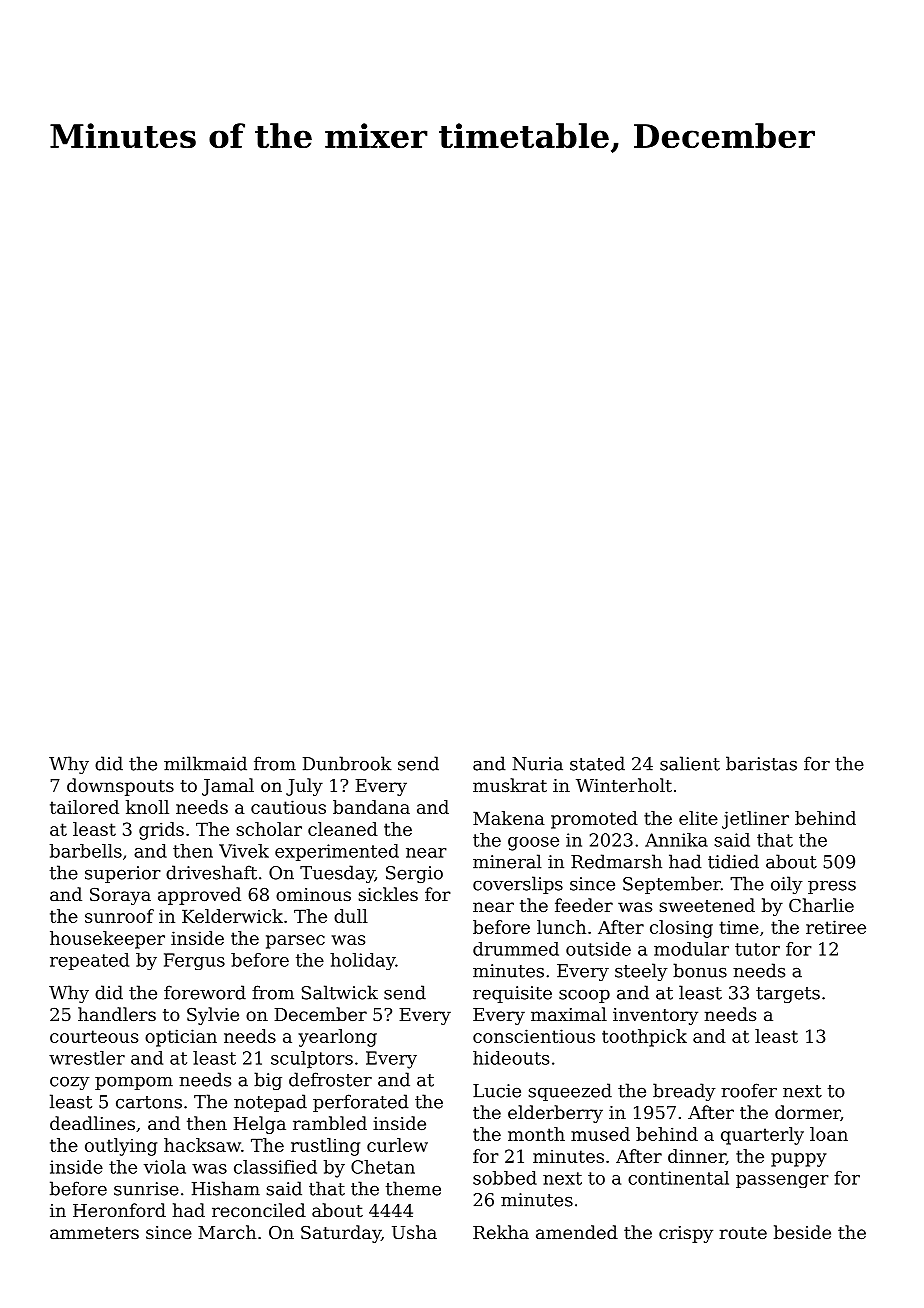  Describe the element at coordinates (330, 1079) in the screenshot. I see `defroster` at that location.
